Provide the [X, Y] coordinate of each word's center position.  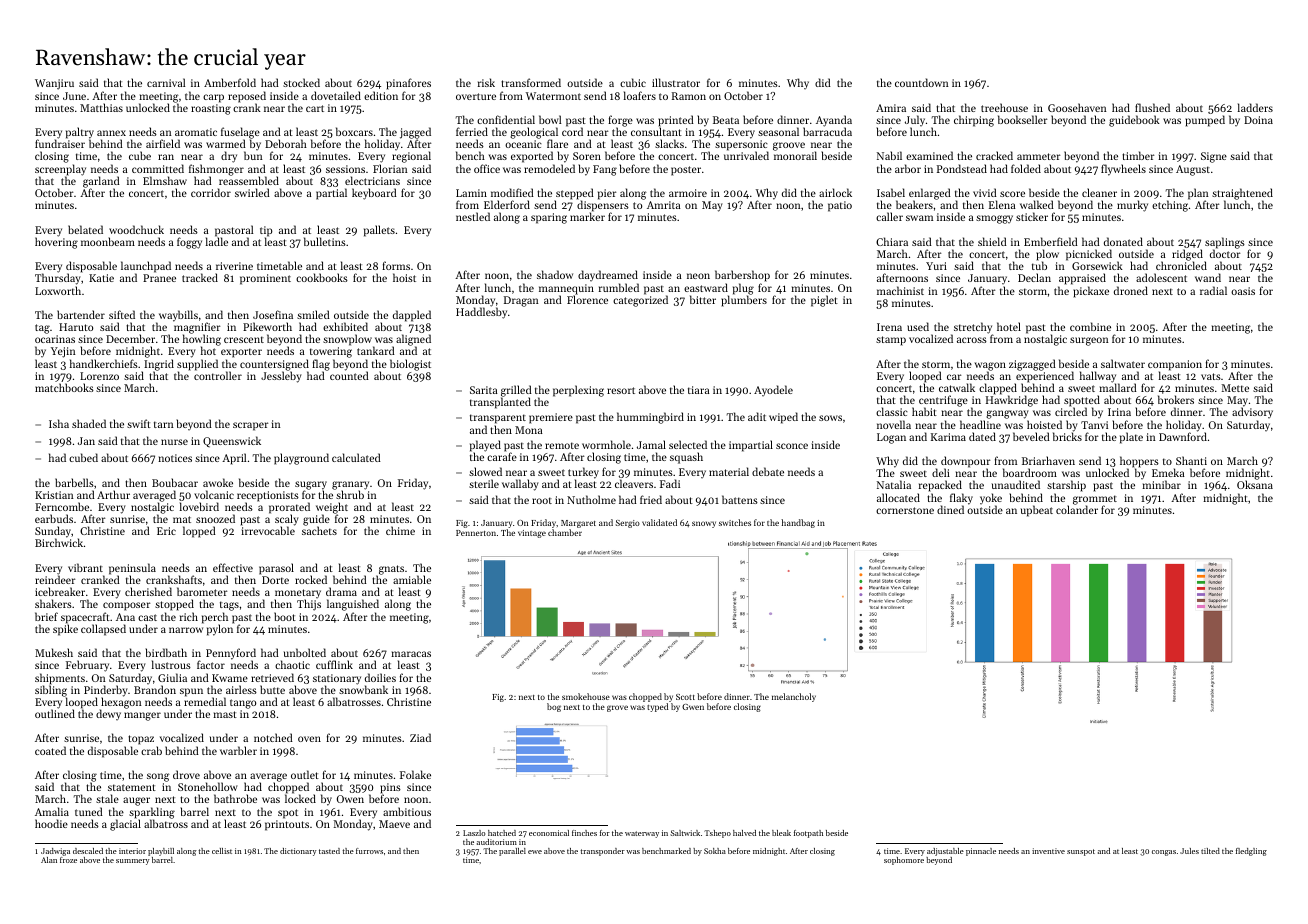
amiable [412, 579]
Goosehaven [1077, 107]
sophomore [904, 861]
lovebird [199, 506]
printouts [287, 825]
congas [1164, 853]
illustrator [676, 82]
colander [1077, 509]
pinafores [408, 84]
